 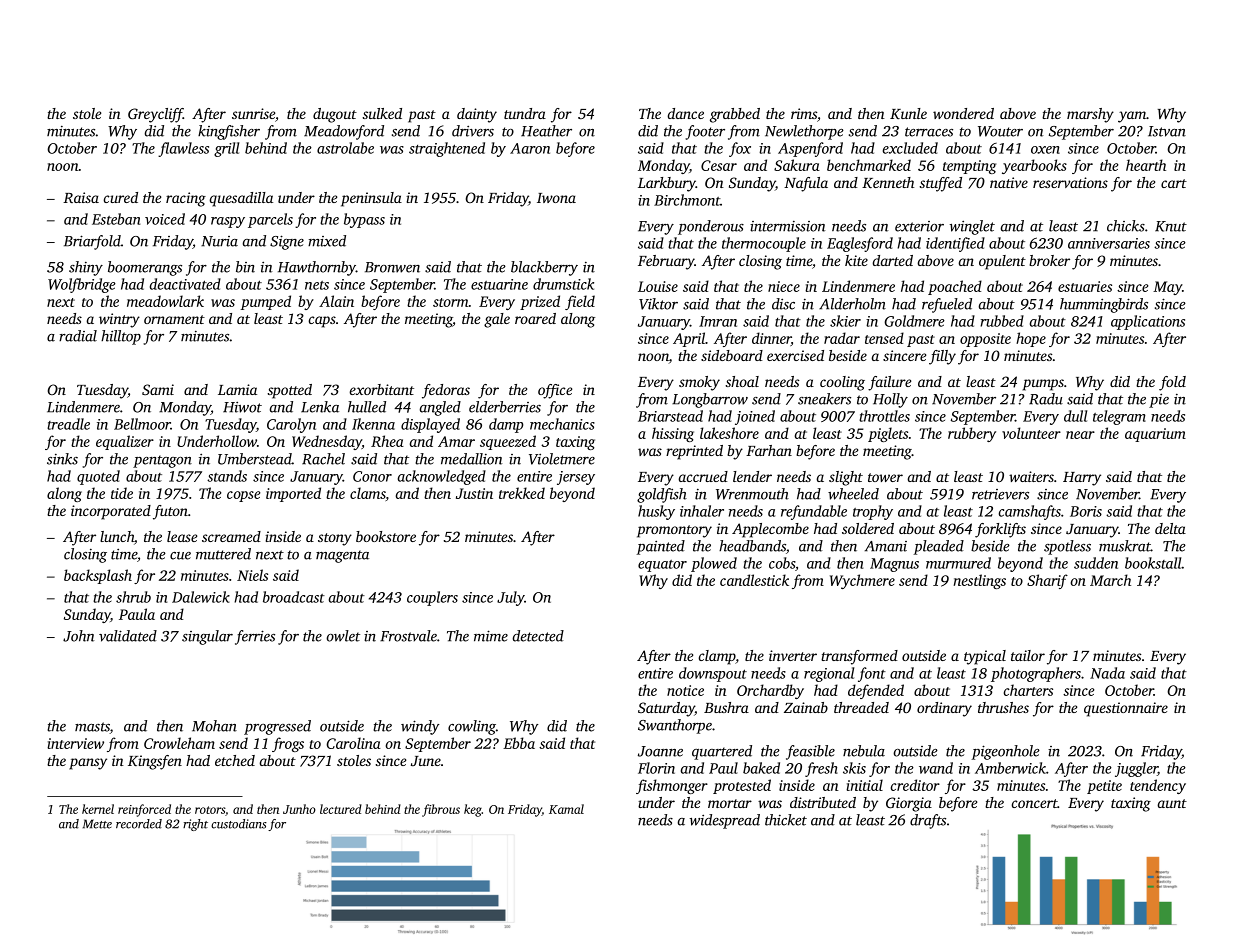 I want to click on Nada, so click(x=1107, y=673).
